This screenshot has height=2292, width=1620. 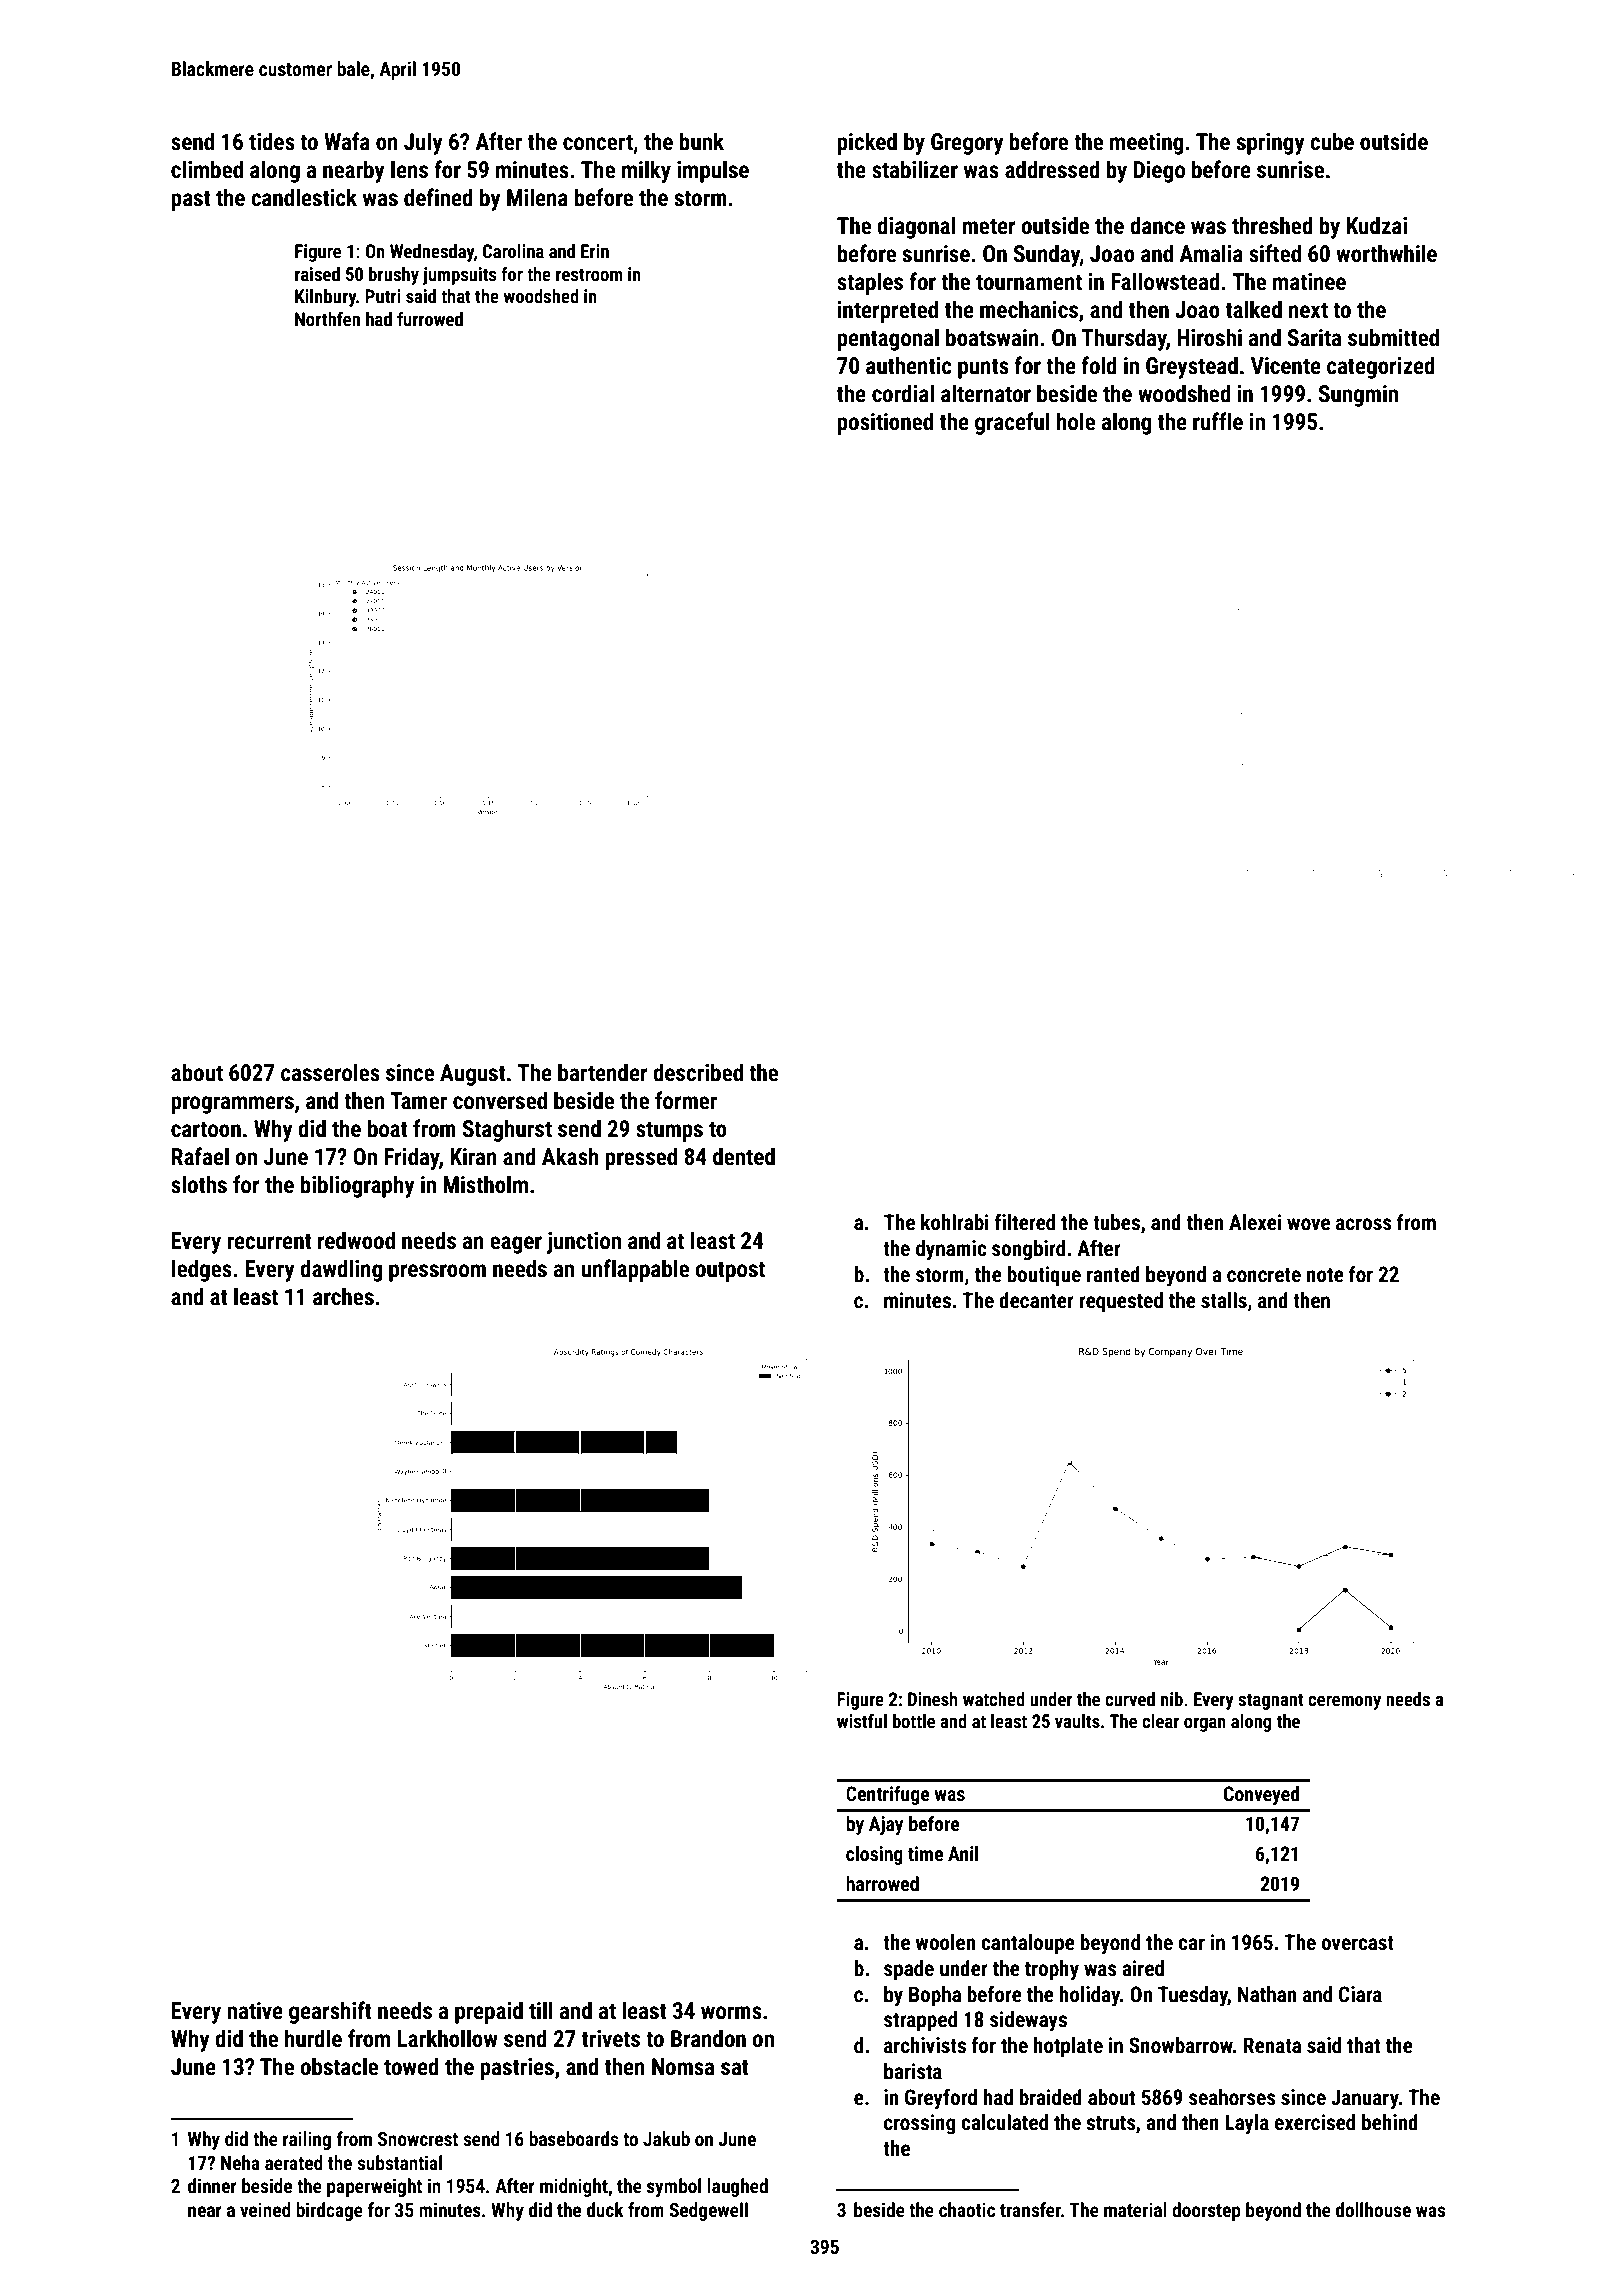 I want to click on material, so click(x=1135, y=2209).
